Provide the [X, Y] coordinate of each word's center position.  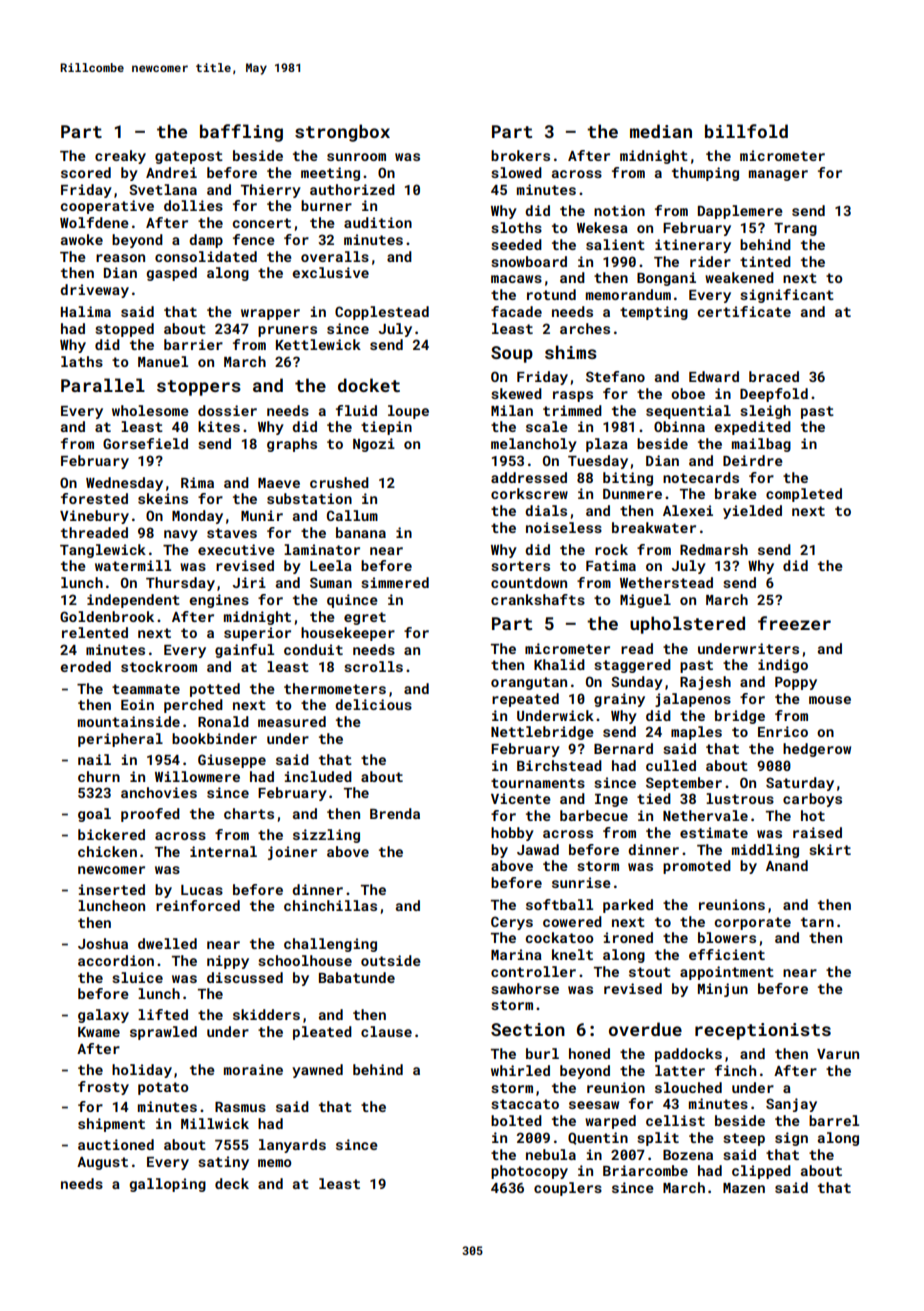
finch [735, 1070]
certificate [744, 311]
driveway [94, 291]
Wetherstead [666, 582]
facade [516, 311]
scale [547, 426]
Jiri [249, 582]
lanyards [292, 1146]
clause [386, 1031]
